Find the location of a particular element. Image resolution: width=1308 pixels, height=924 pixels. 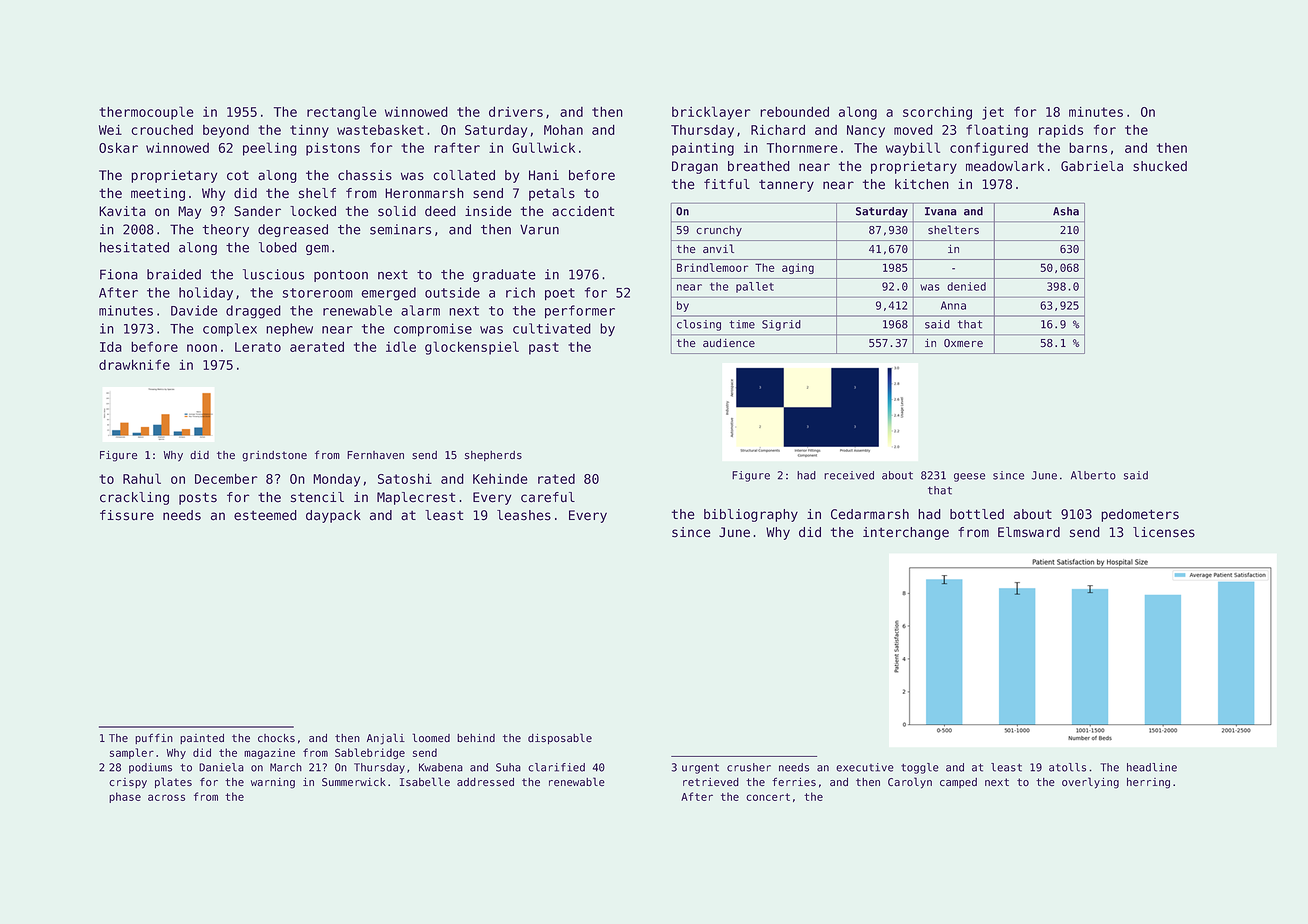

drawknife is located at coordinates (134, 364).
